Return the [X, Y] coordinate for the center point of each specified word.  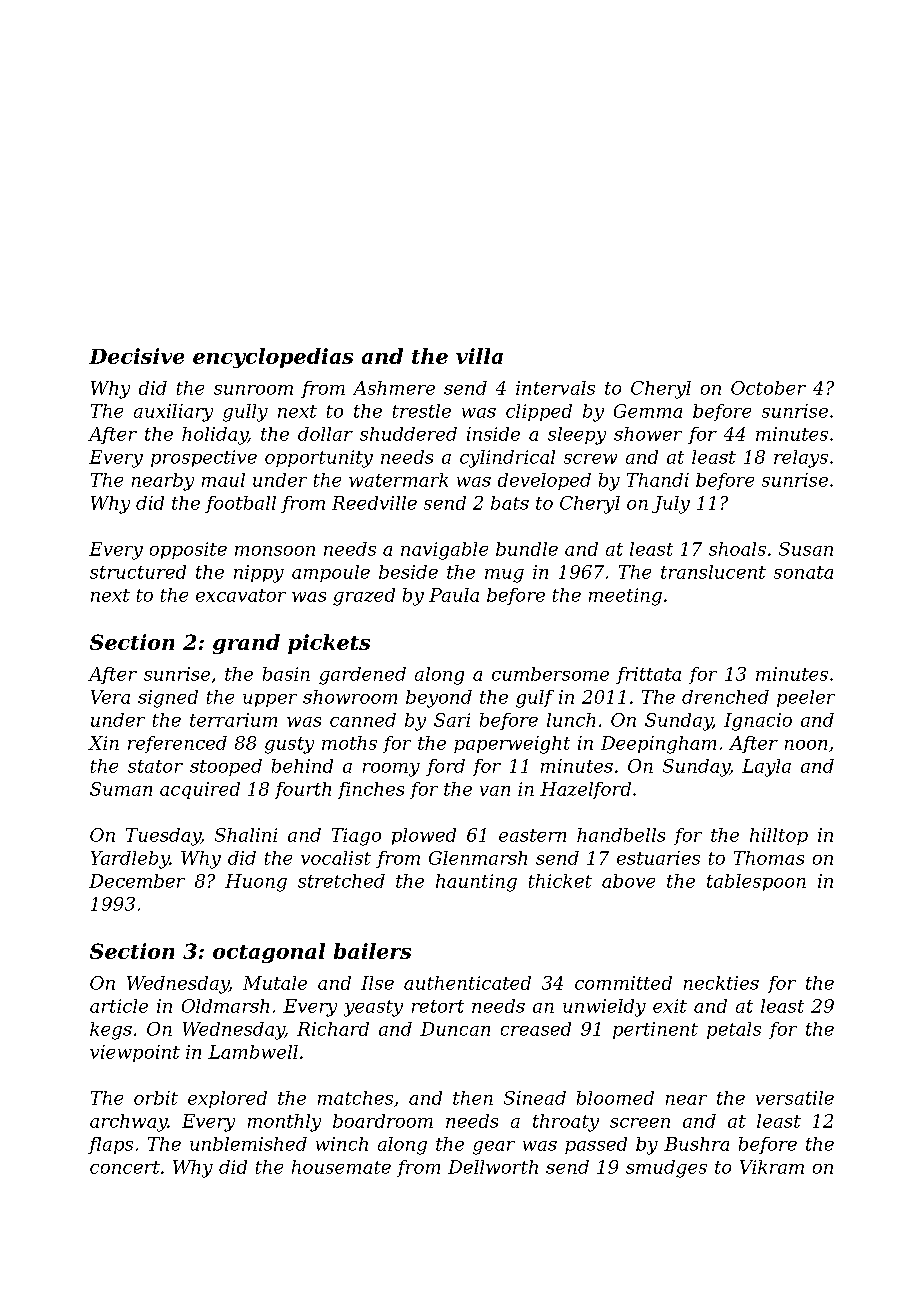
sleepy [577, 436]
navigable [444, 551]
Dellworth [493, 1167]
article [119, 1006]
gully [245, 413]
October [768, 388]
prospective [204, 458]
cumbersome [550, 674]
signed [168, 699]
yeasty [373, 1008]
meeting [625, 597]
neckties [721, 983]
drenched [725, 697]
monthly [284, 1123]
